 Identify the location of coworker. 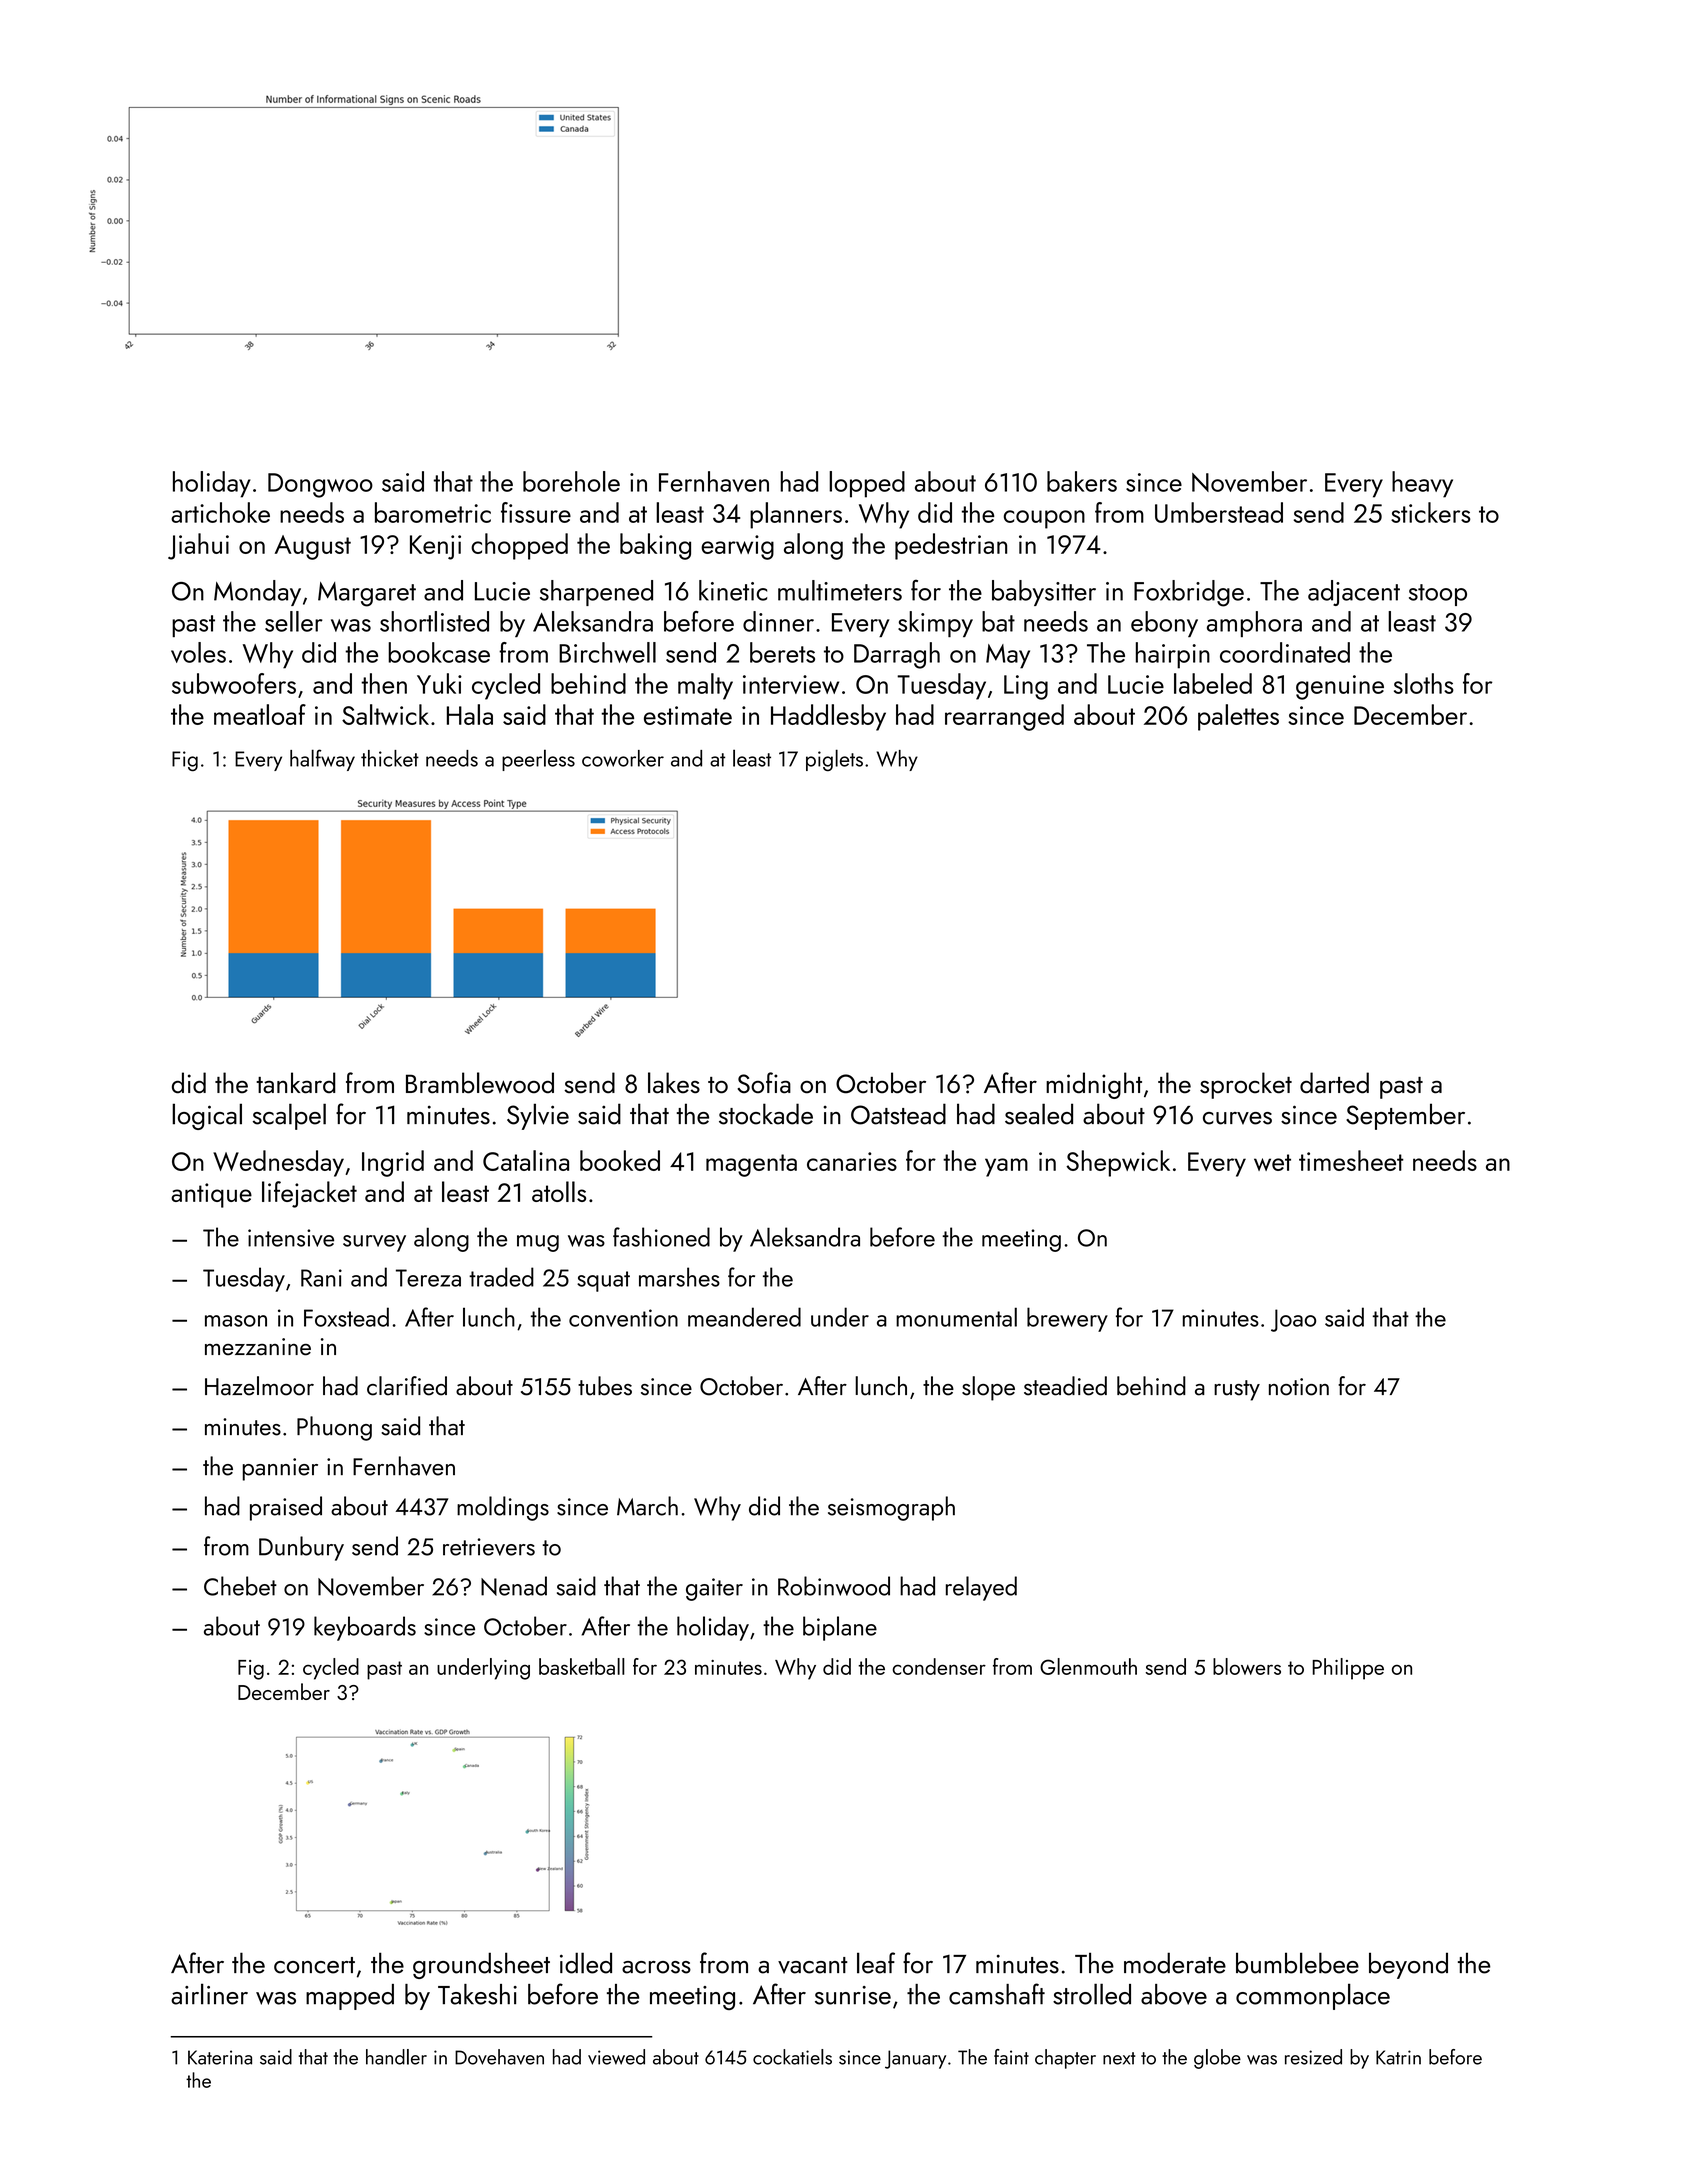
(623, 758).
